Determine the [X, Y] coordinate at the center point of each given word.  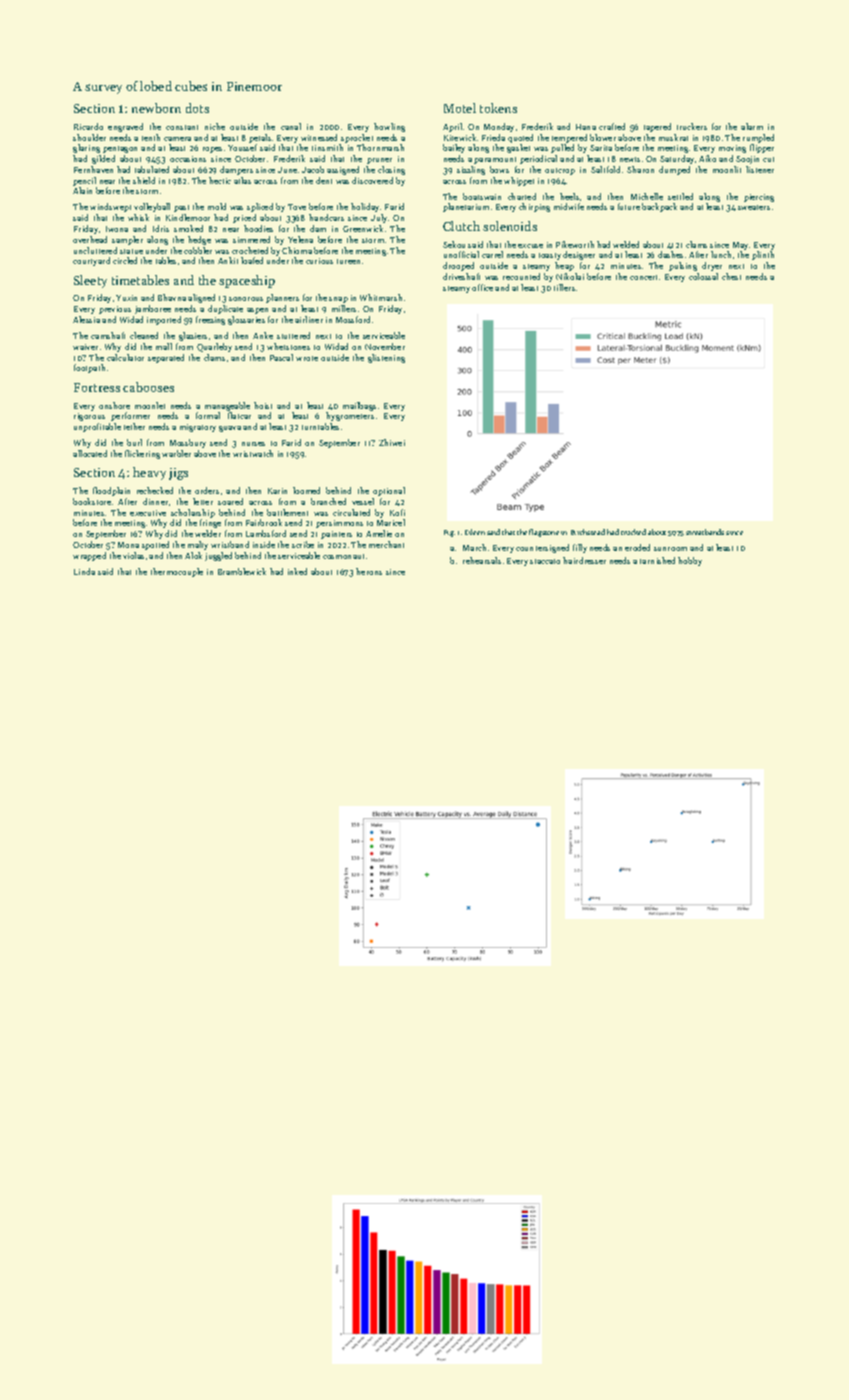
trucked [633, 532]
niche [215, 126]
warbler [176, 453]
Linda [84, 571]
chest [731, 276]
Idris [161, 228]
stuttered [293, 335]
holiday [365, 207]
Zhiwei [392, 442]
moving [732, 149]
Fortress [97, 387]
